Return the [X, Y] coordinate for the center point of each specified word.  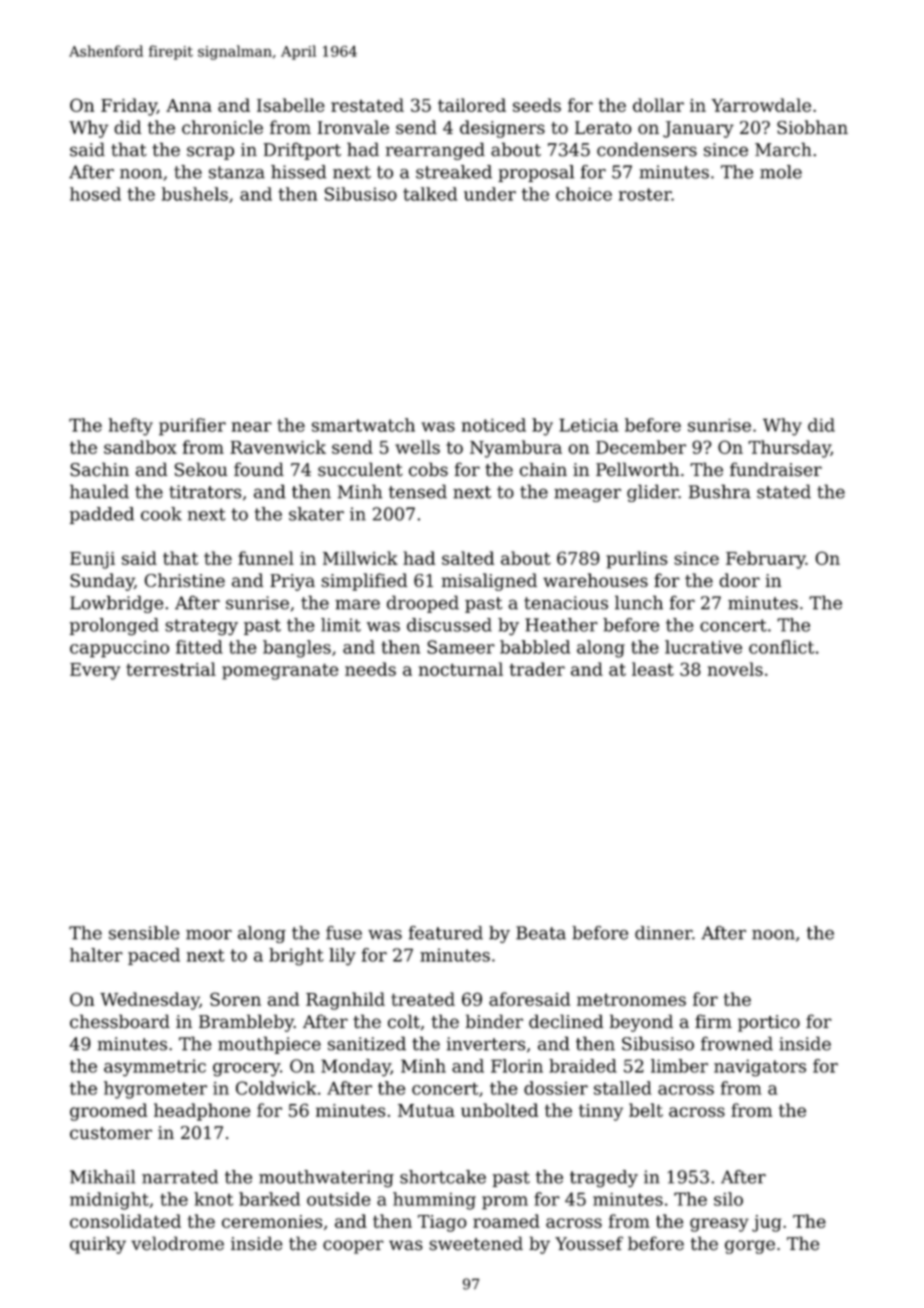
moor [209, 935]
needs [370, 669]
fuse [344, 933]
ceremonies [272, 1221]
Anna [189, 105]
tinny [601, 1112]
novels [735, 669]
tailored [472, 105]
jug [767, 1223]
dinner [663, 933]
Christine [184, 580]
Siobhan [812, 127]
